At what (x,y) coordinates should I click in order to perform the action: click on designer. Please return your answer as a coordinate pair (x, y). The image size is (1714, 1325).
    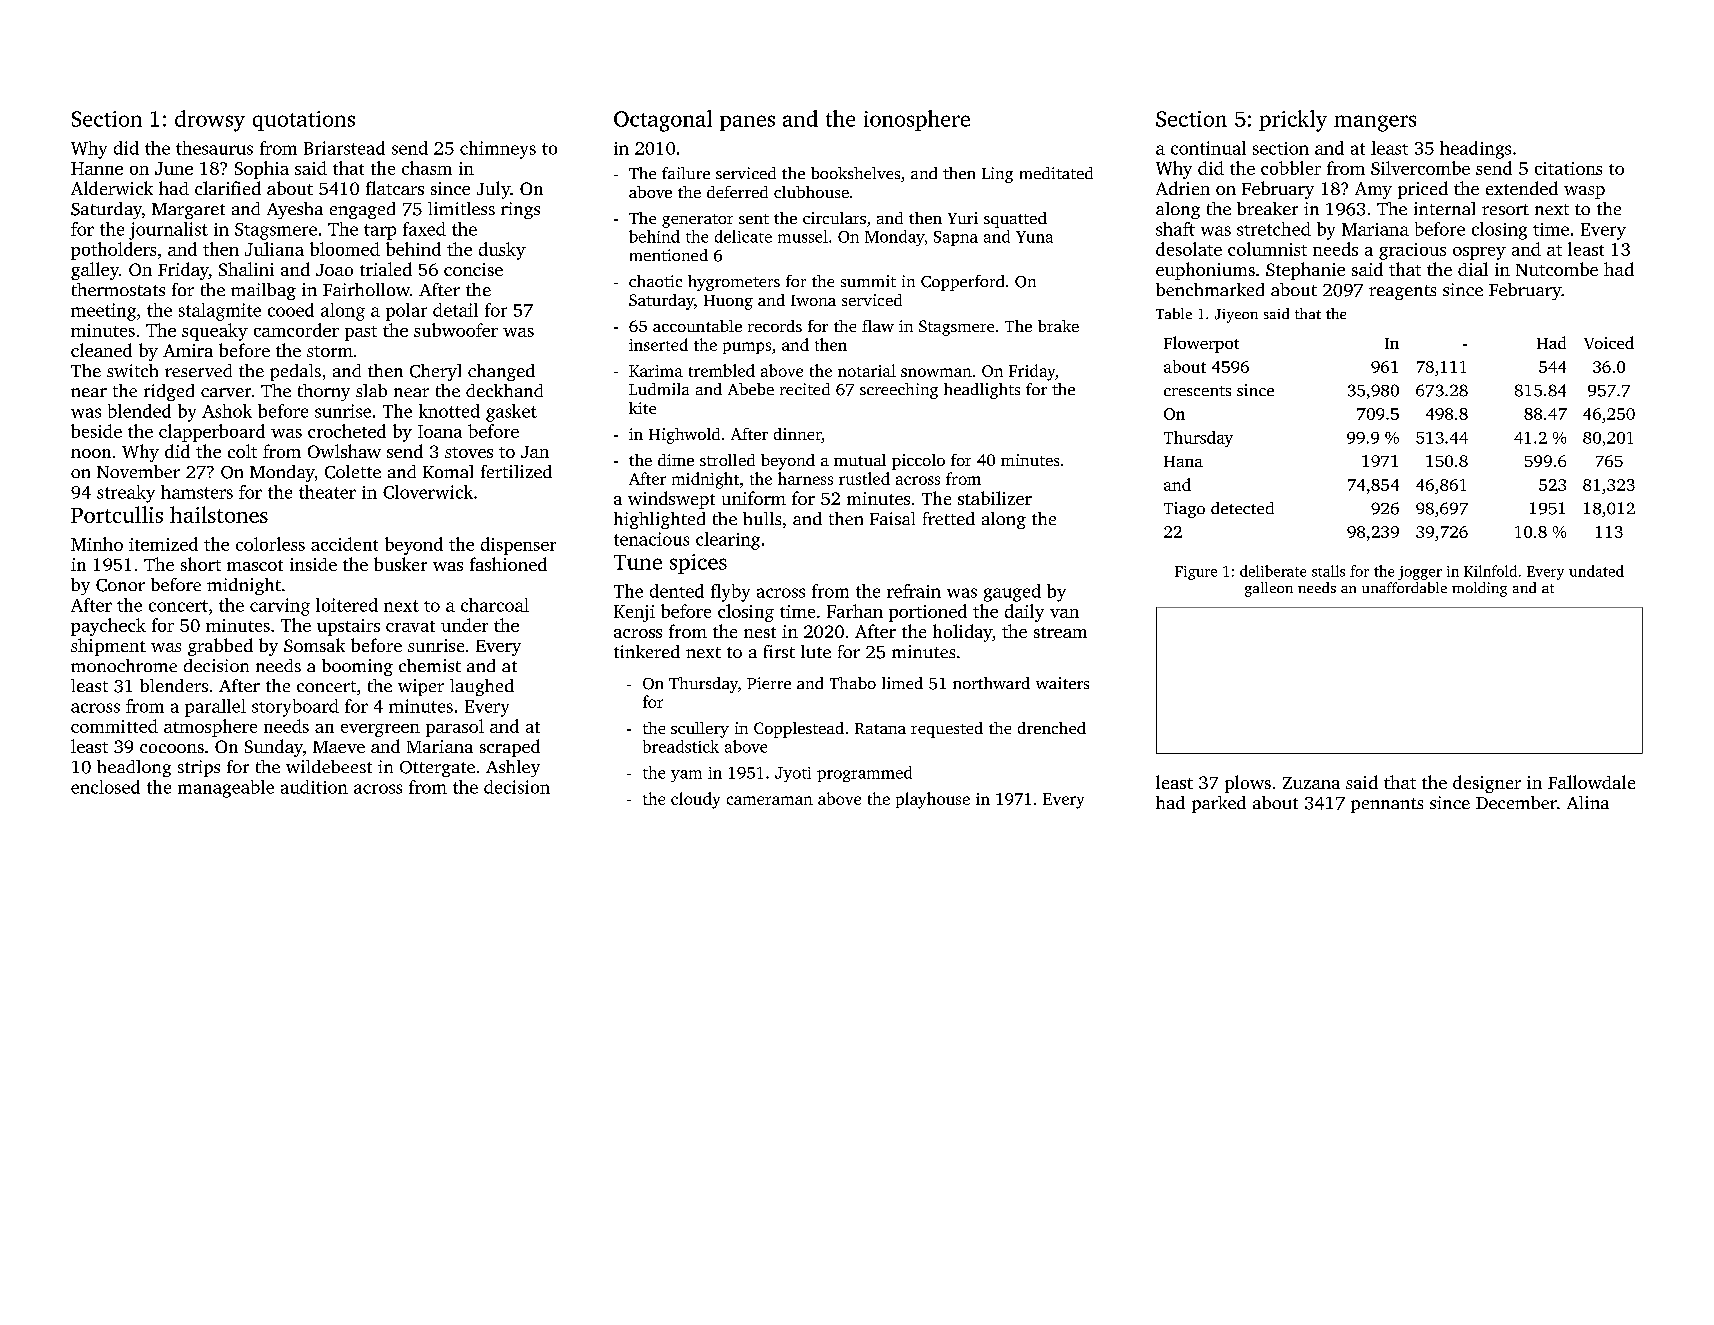
    Looking at the image, I should click on (1487, 784).
